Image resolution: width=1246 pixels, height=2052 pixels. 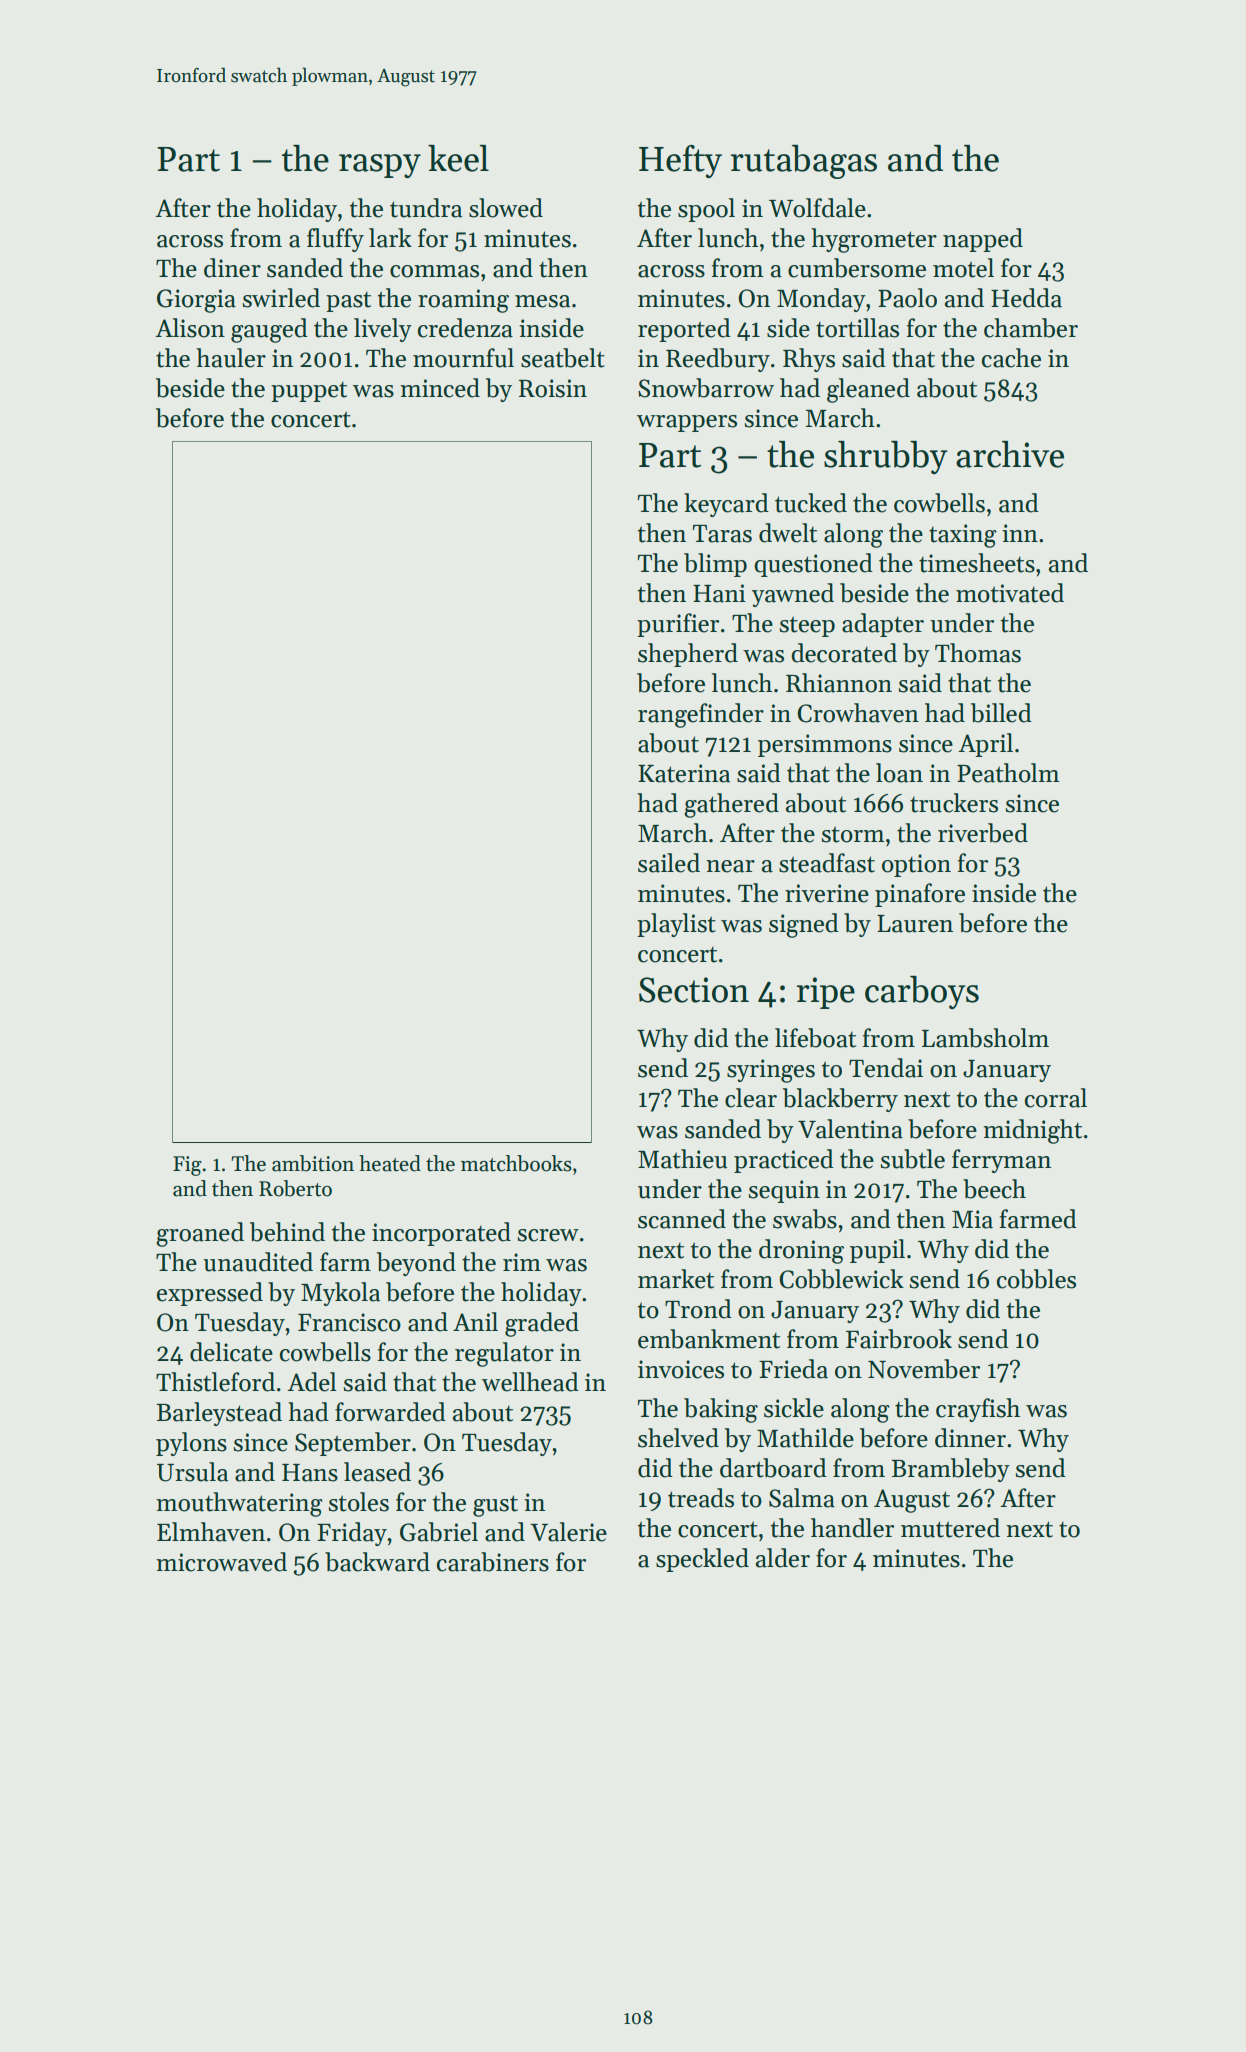 What do you see at coordinates (380, 166) in the screenshot?
I see `raspy` at bounding box center [380, 166].
